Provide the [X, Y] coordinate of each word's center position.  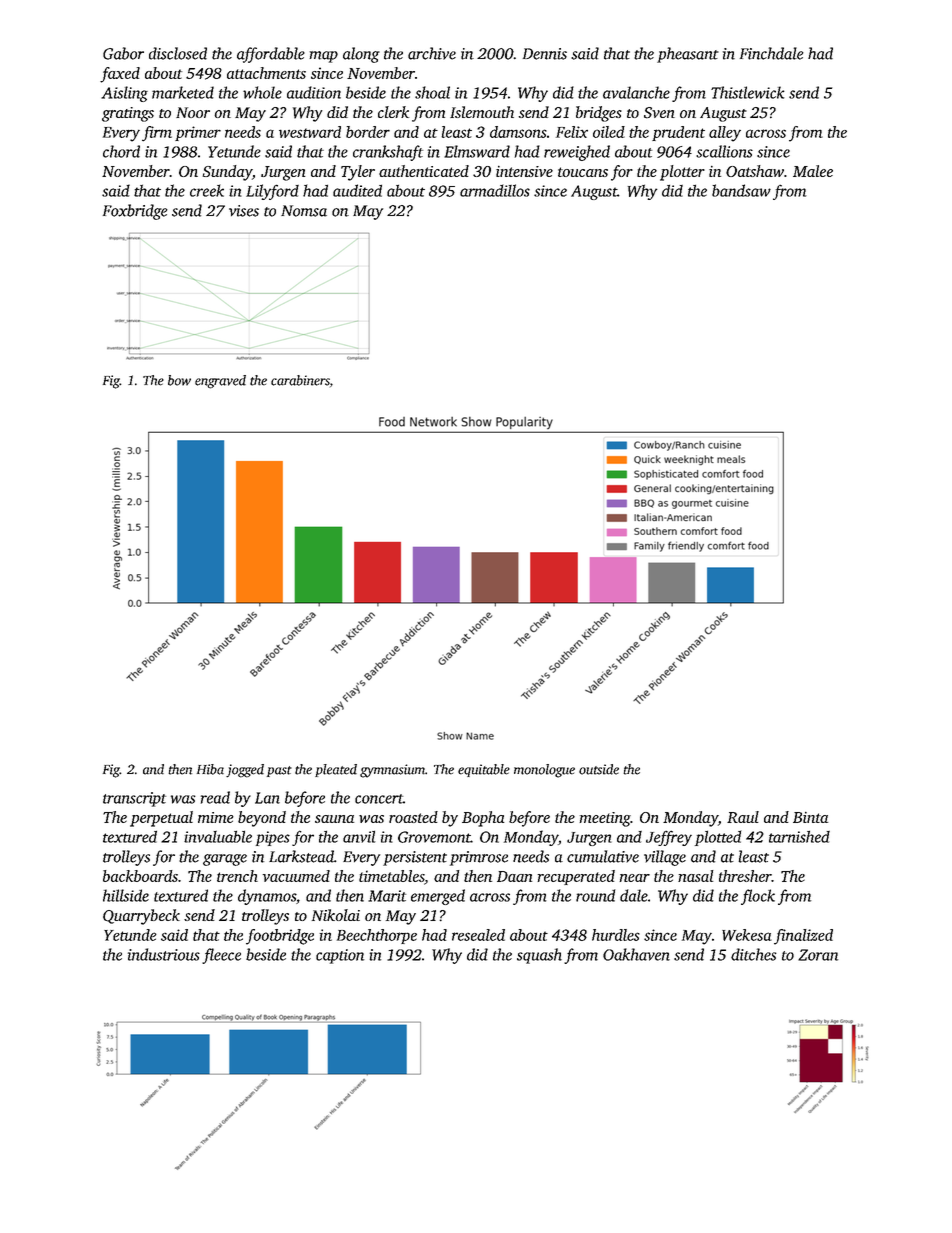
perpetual [161, 819]
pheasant [688, 55]
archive [432, 53]
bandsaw [741, 190]
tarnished [799, 837]
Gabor [123, 53]
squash [539, 956]
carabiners [300, 380]
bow [179, 380]
